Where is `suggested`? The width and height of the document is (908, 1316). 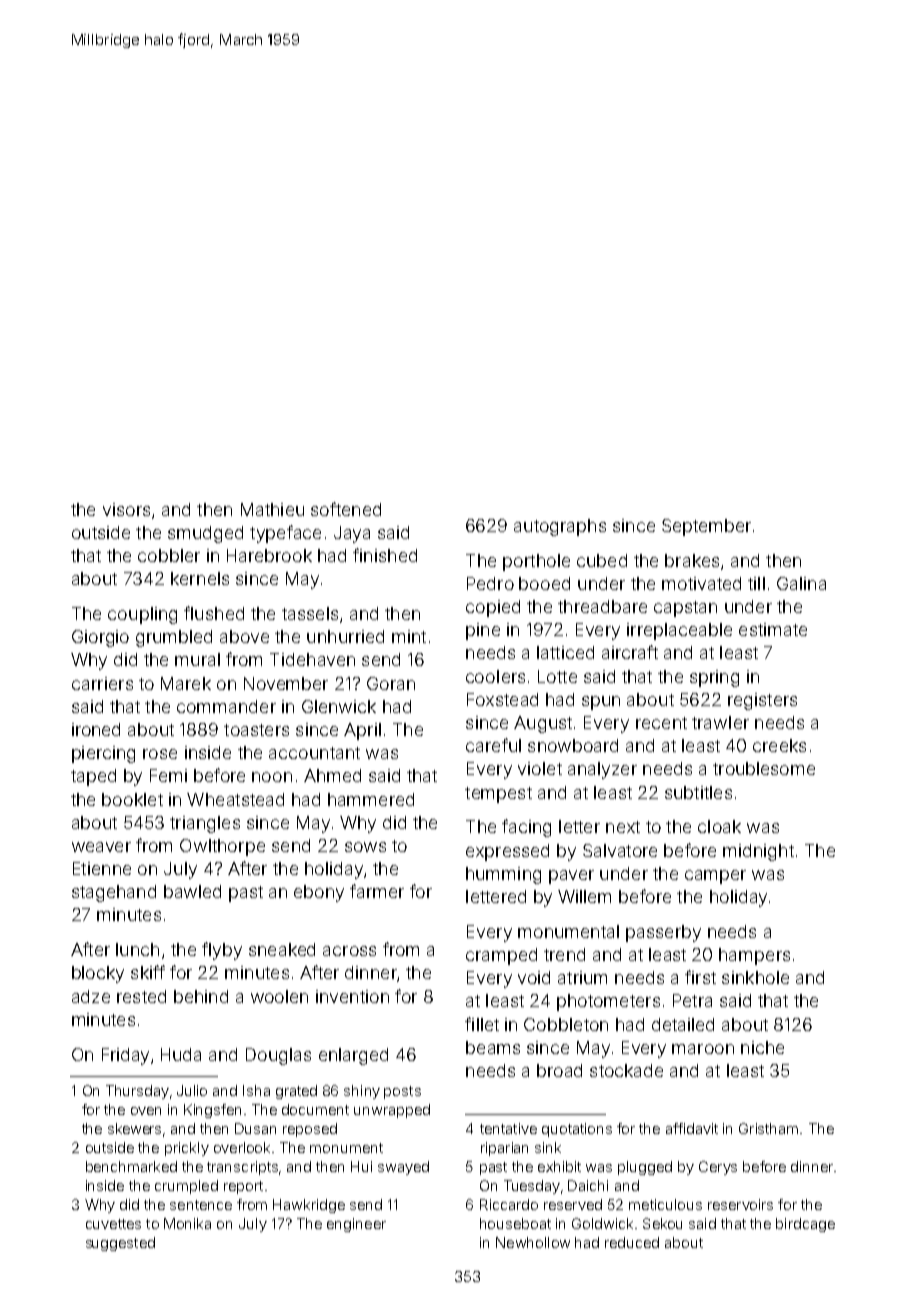
suggested is located at coordinates (120, 1244).
